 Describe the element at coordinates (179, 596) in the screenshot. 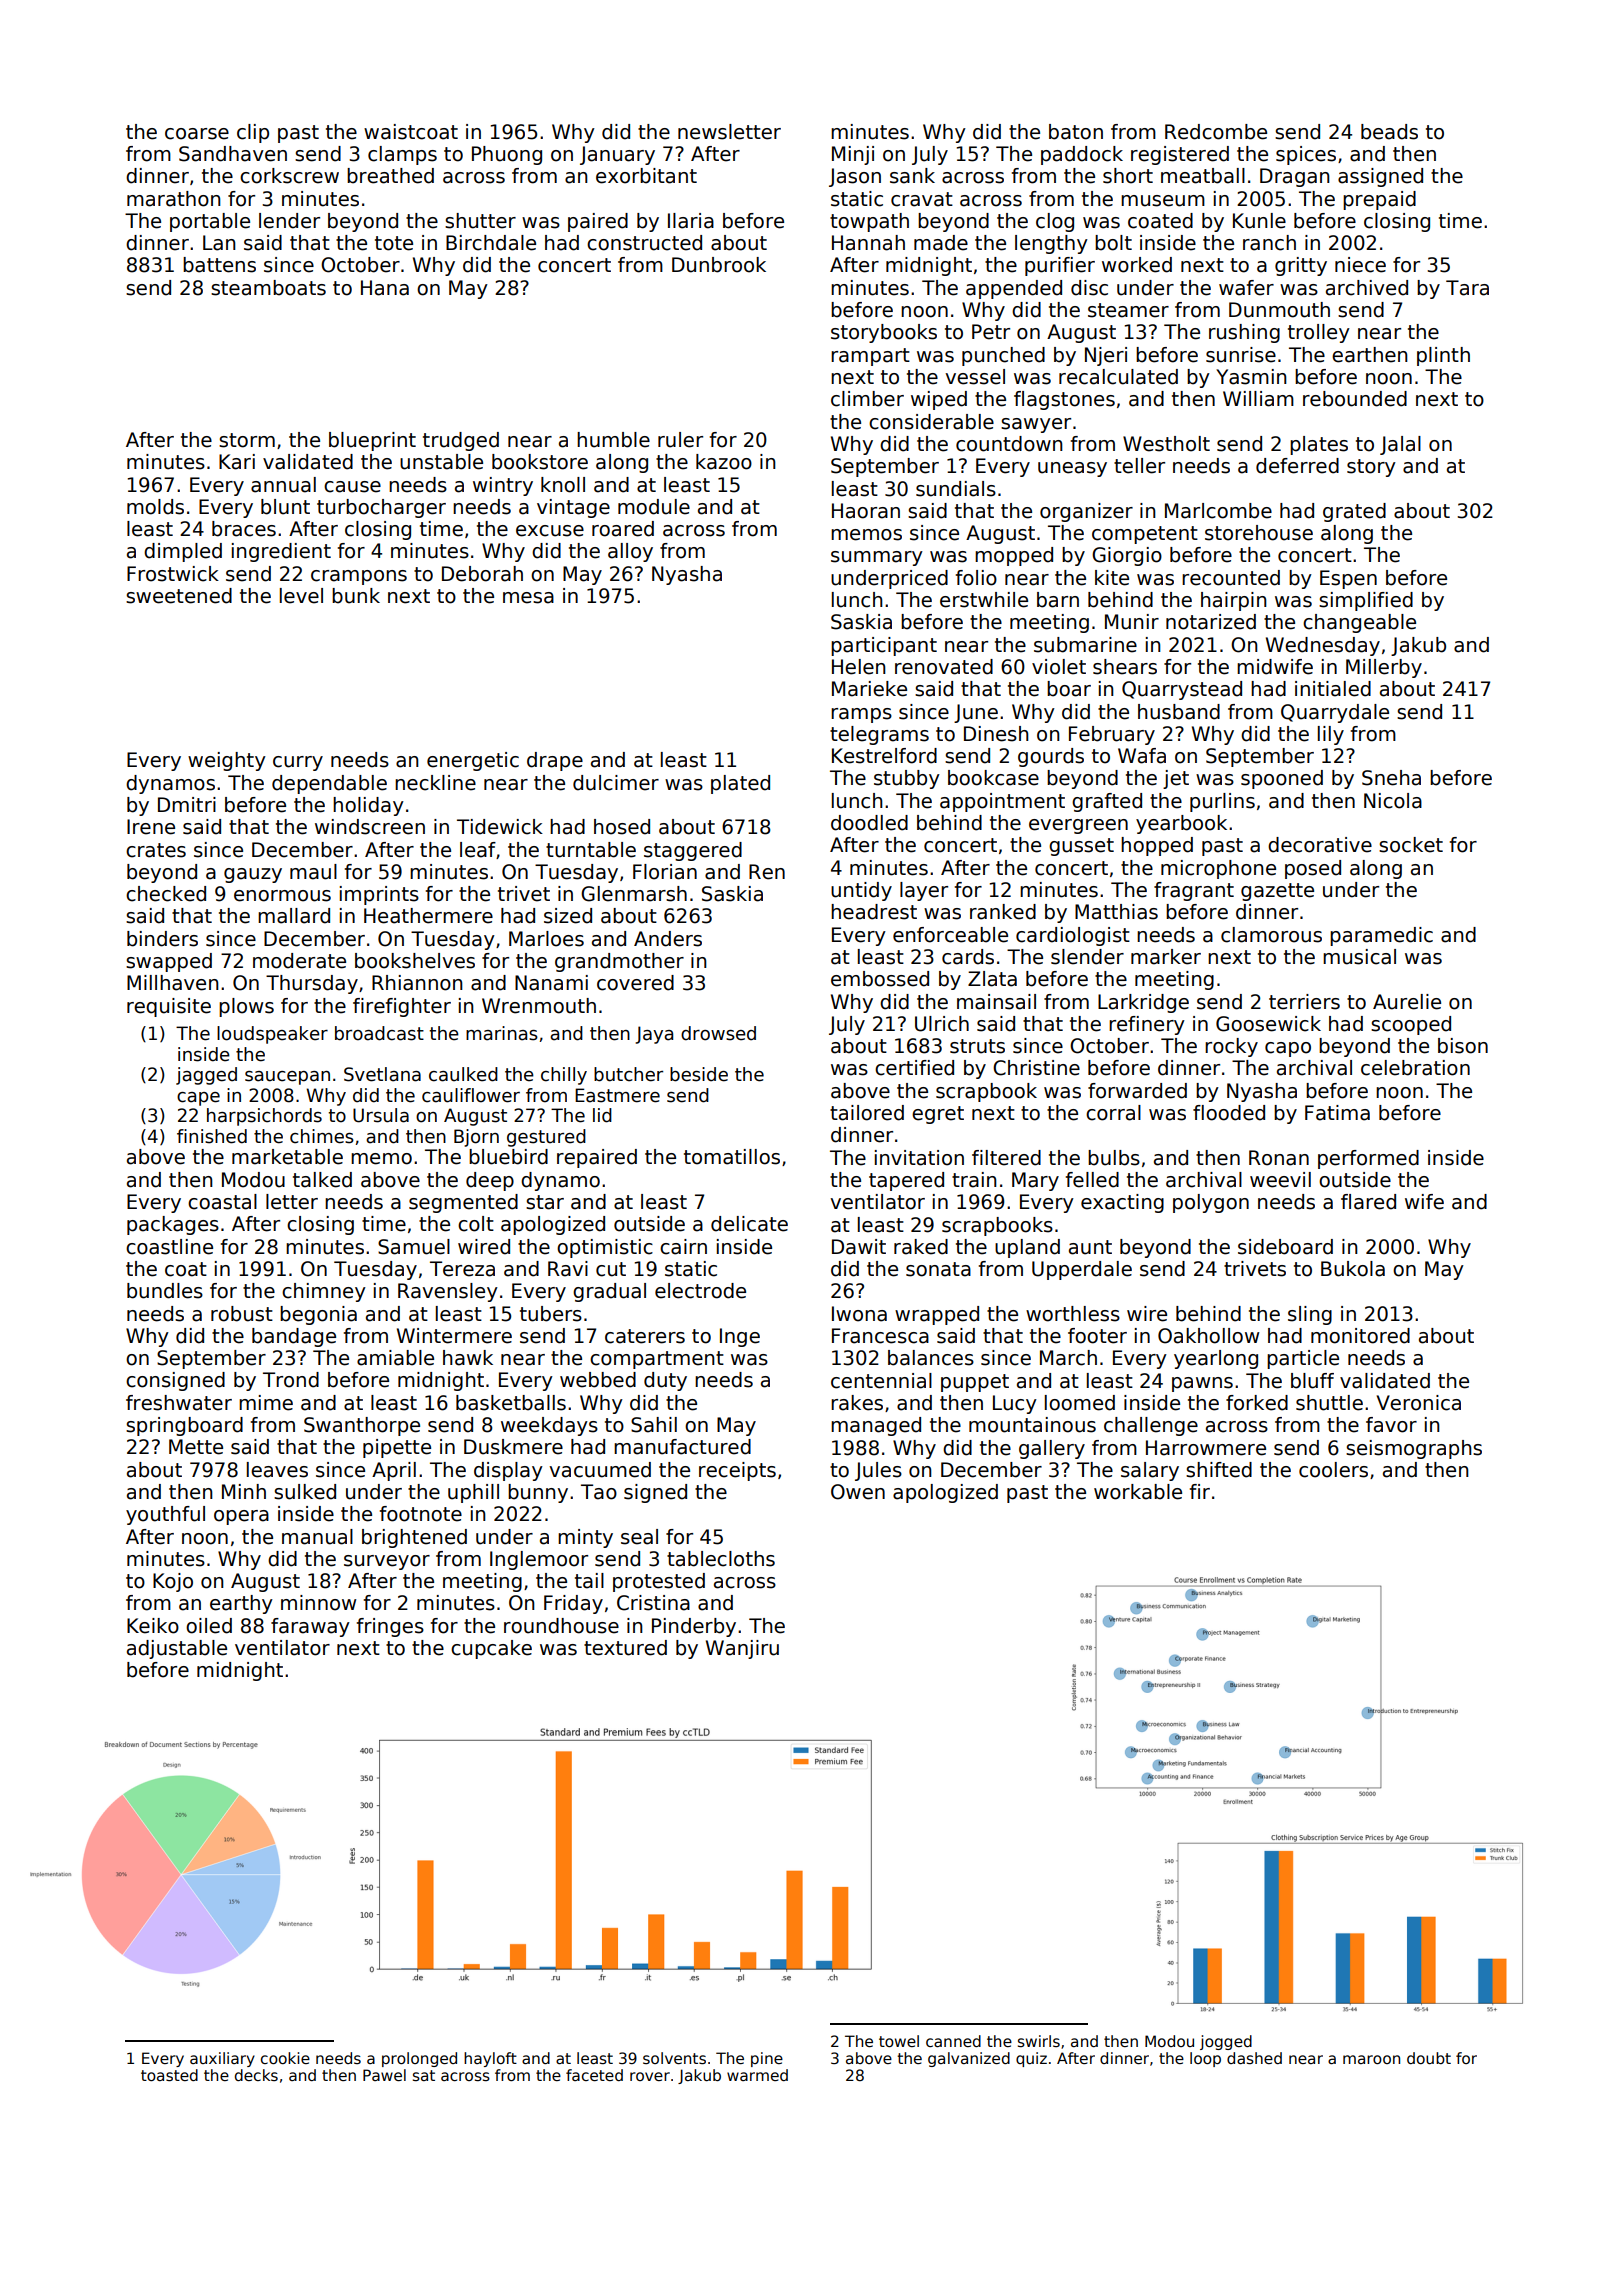

I see `sweetened` at that location.
